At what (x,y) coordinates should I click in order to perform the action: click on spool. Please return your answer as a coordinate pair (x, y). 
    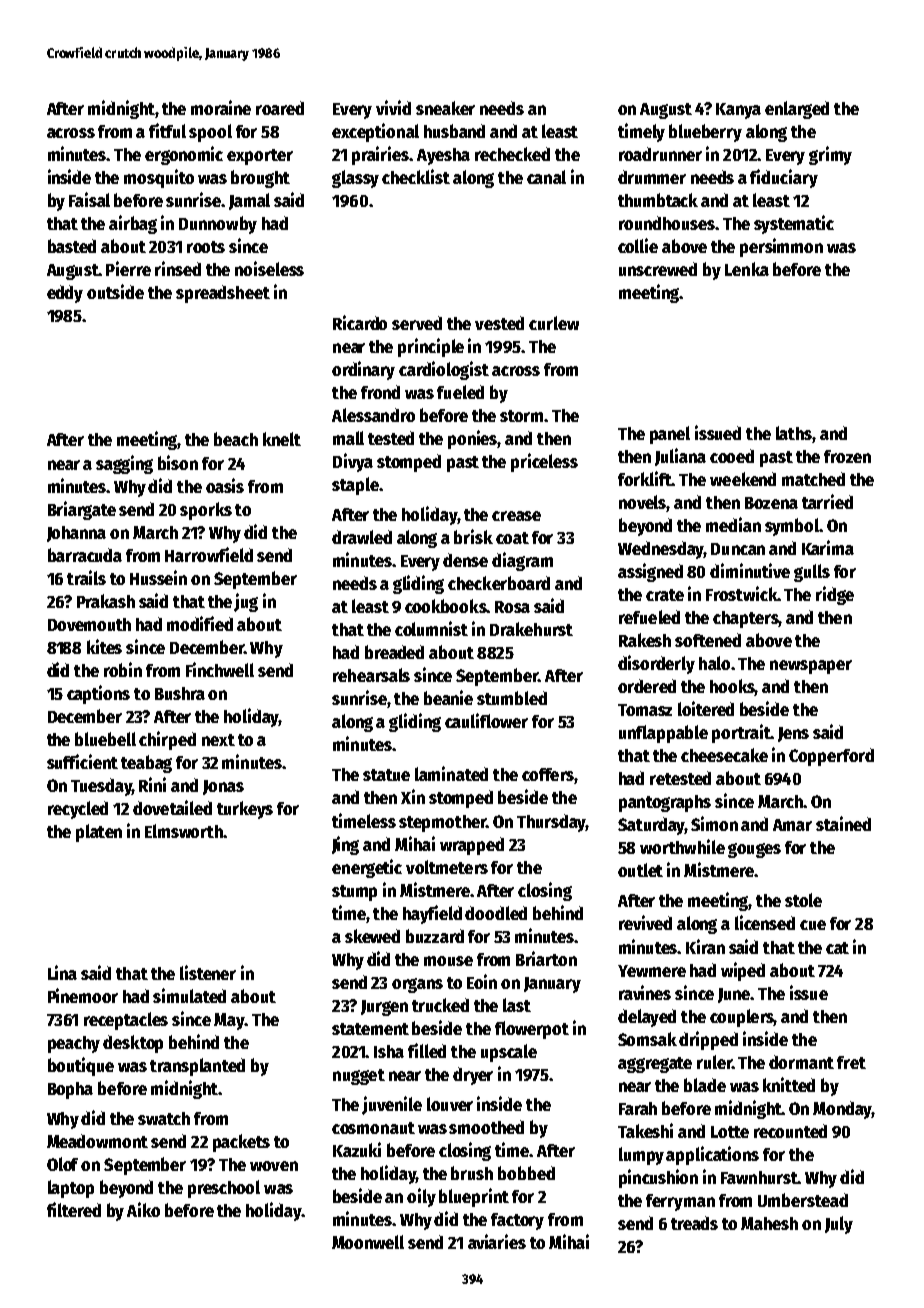
    Looking at the image, I should click on (210, 133).
